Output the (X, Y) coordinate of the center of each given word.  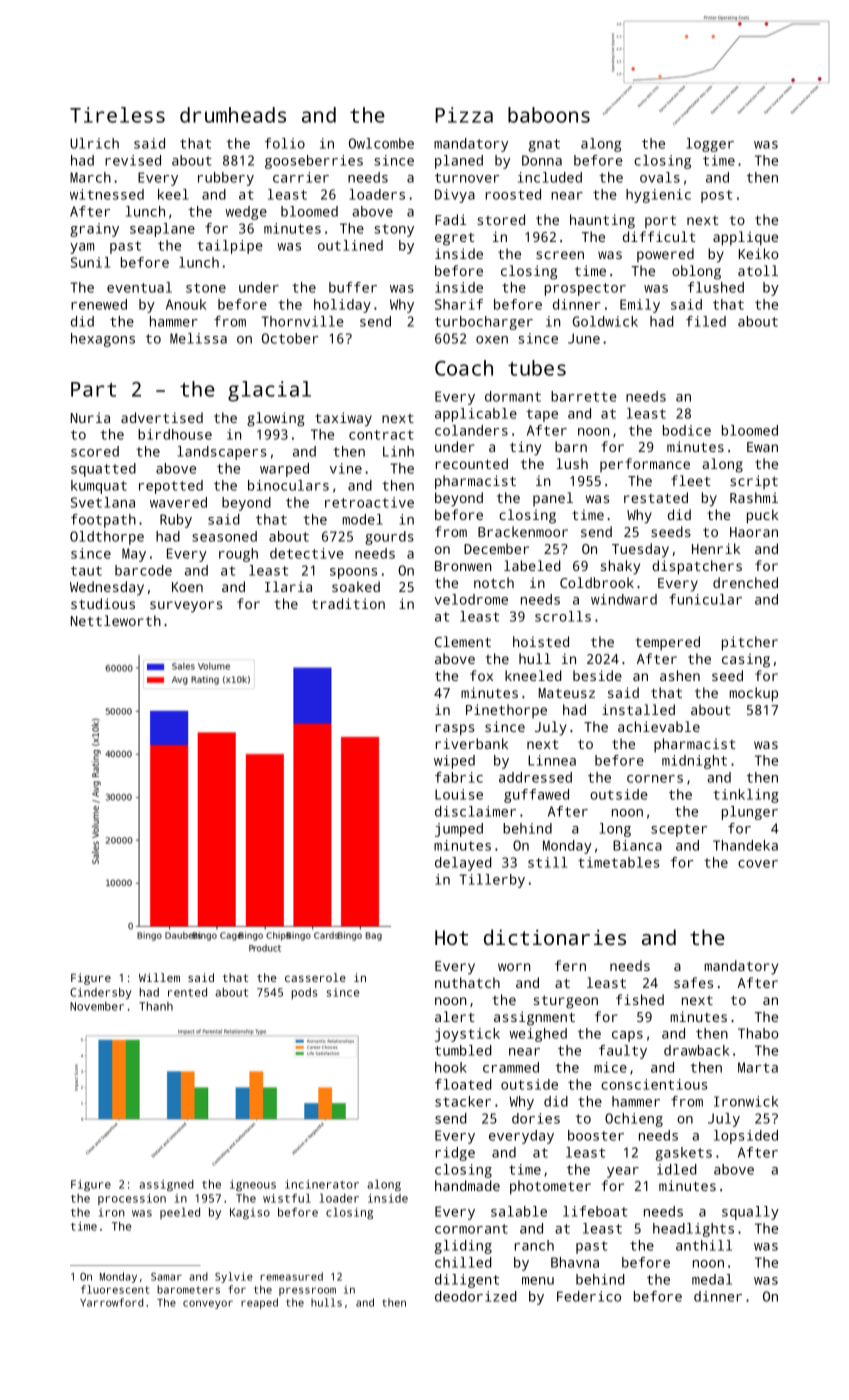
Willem (159, 977)
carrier (301, 177)
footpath (103, 521)
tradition (348, 603)
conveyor (208, 1304)
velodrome (471, 599)
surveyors (186, 607)
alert (455, 1016)
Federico (589, 1296)
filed (706, 321)
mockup (753, 694)
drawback (696, 1050)
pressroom (307, 1291)
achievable (659, 726)
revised (133, 160)
